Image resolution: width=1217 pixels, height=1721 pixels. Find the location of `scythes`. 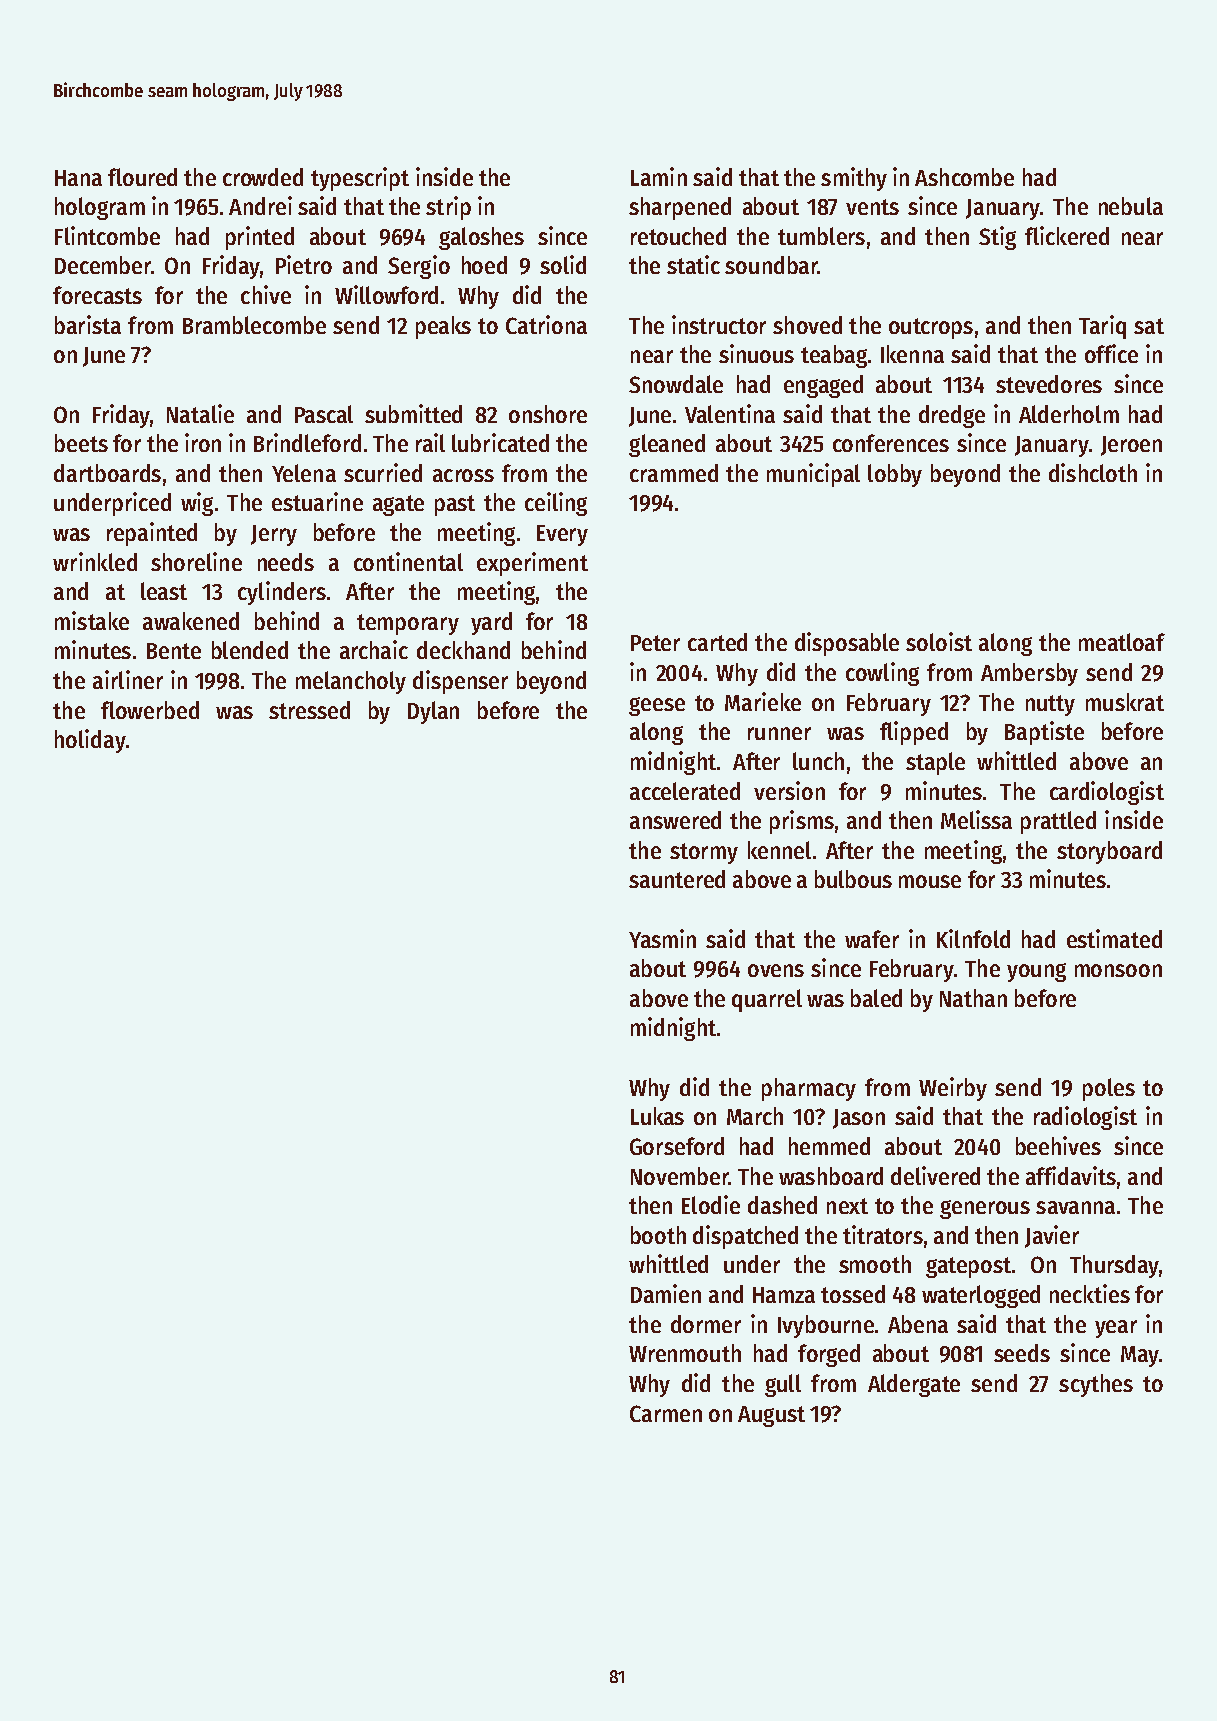

scythes is located at coordinates (1096, 1385).
